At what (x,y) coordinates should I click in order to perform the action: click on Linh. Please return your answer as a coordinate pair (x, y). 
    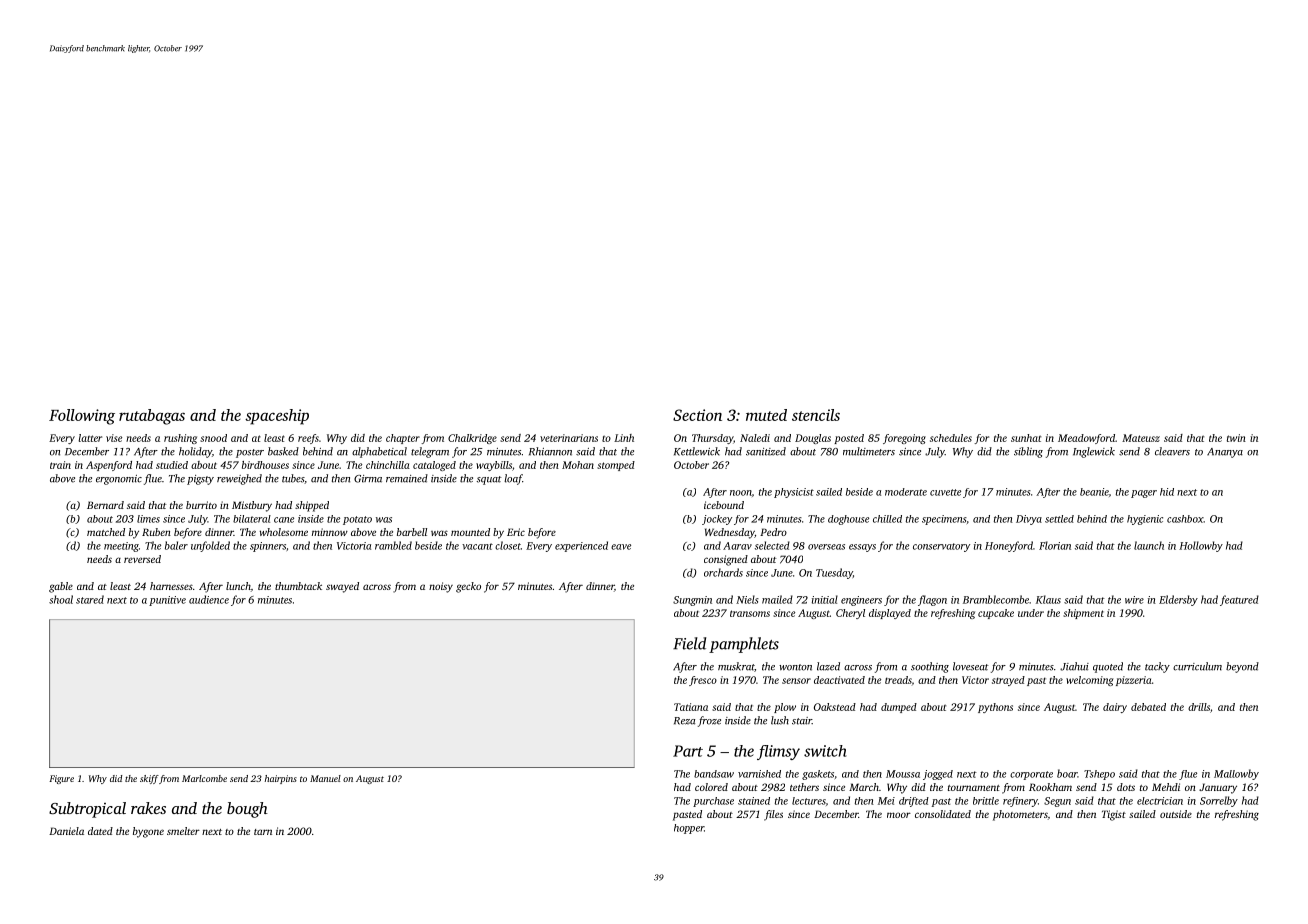
    Looking at the image, I should click on (624, 438).
